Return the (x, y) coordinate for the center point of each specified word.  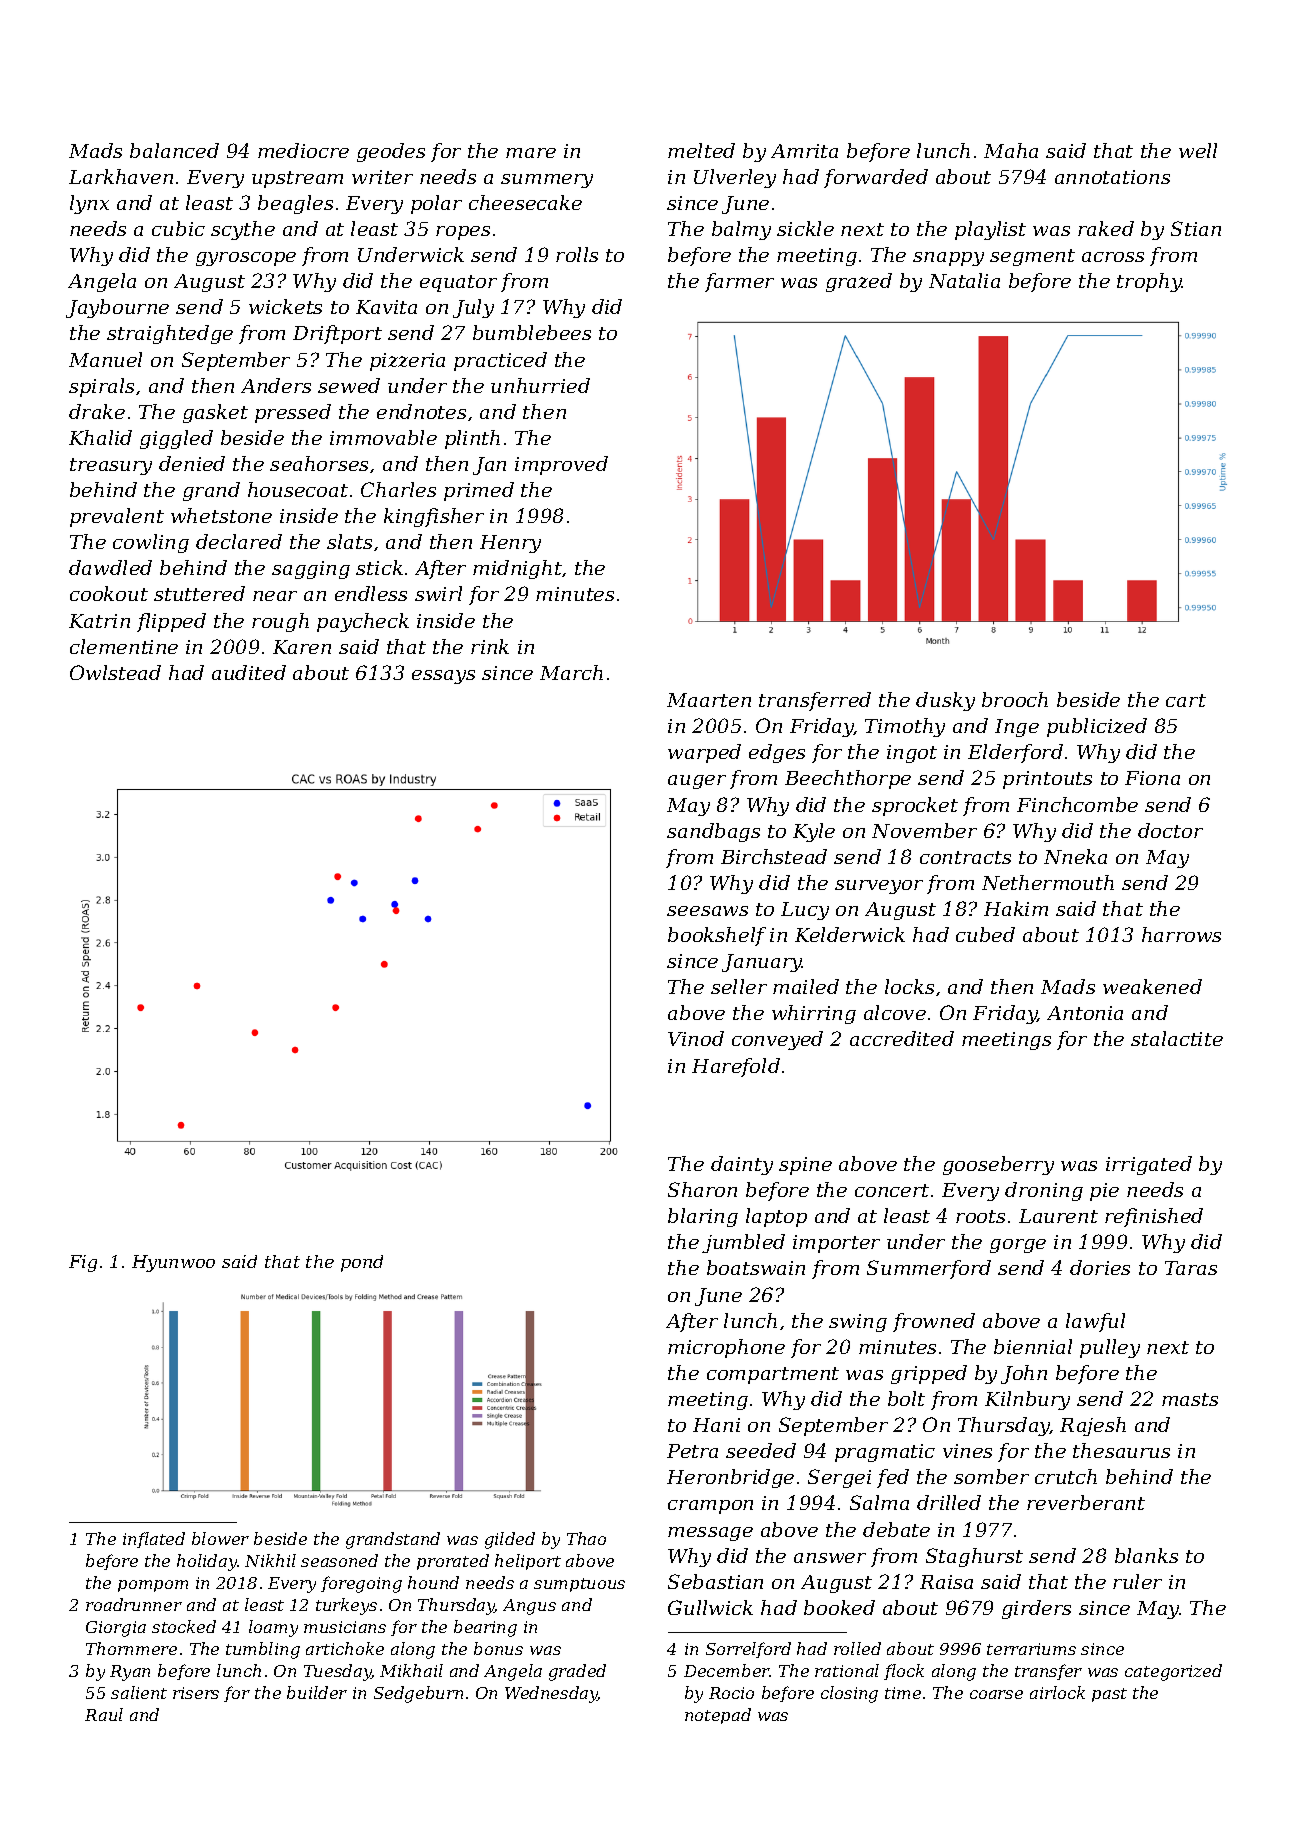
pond (362, 1263)
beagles (295, 204)
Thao (586, 1538)
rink (490, 646)
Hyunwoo (173, 1263)
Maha (1011, 150)
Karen (302, 647)
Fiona (1152, 778)
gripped (929, 1374)
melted (701, 150)
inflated (154, 1540)
